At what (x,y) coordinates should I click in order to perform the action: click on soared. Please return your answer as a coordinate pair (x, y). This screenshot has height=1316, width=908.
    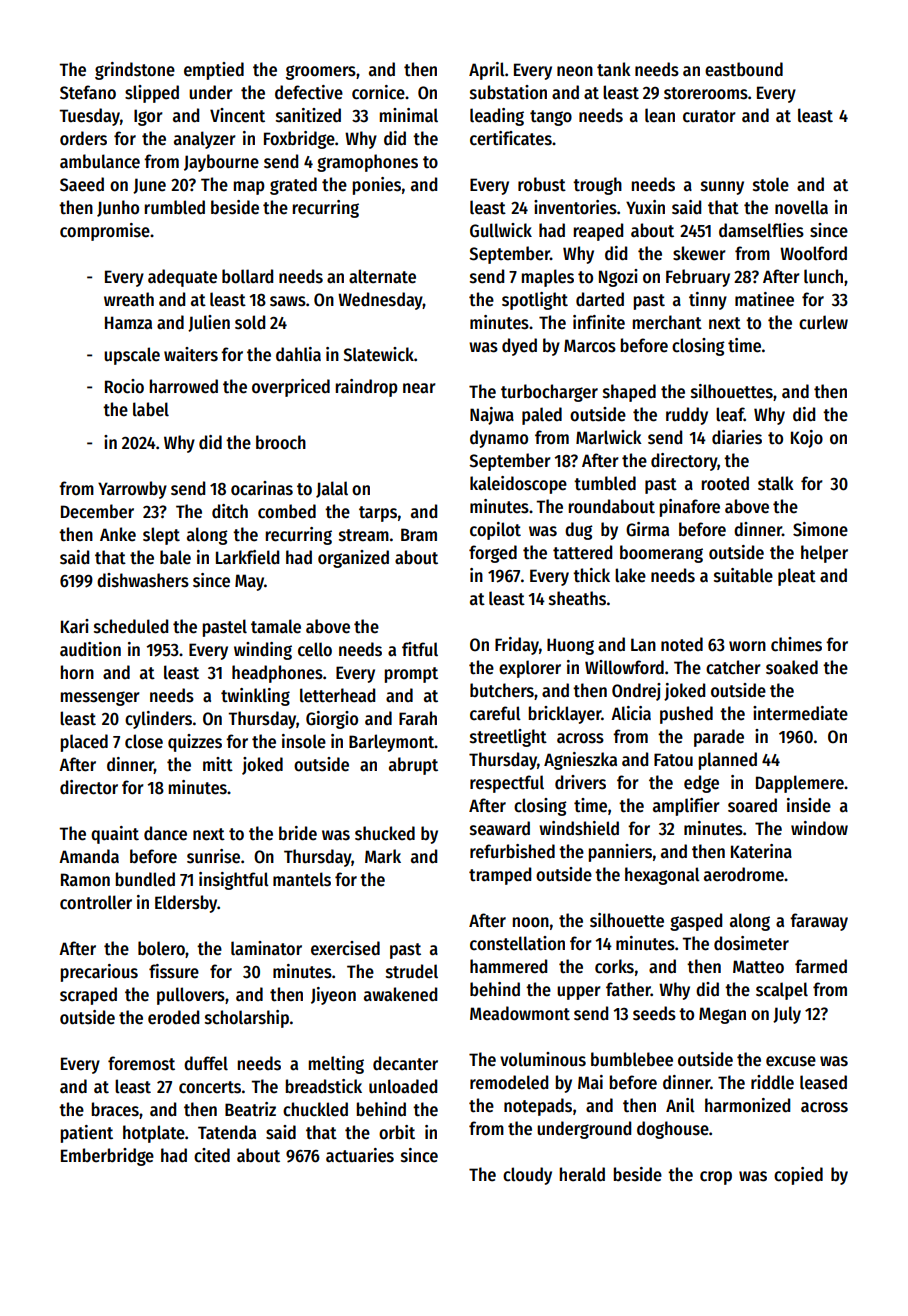
    Looking at the image, I should click on (752, 805).
